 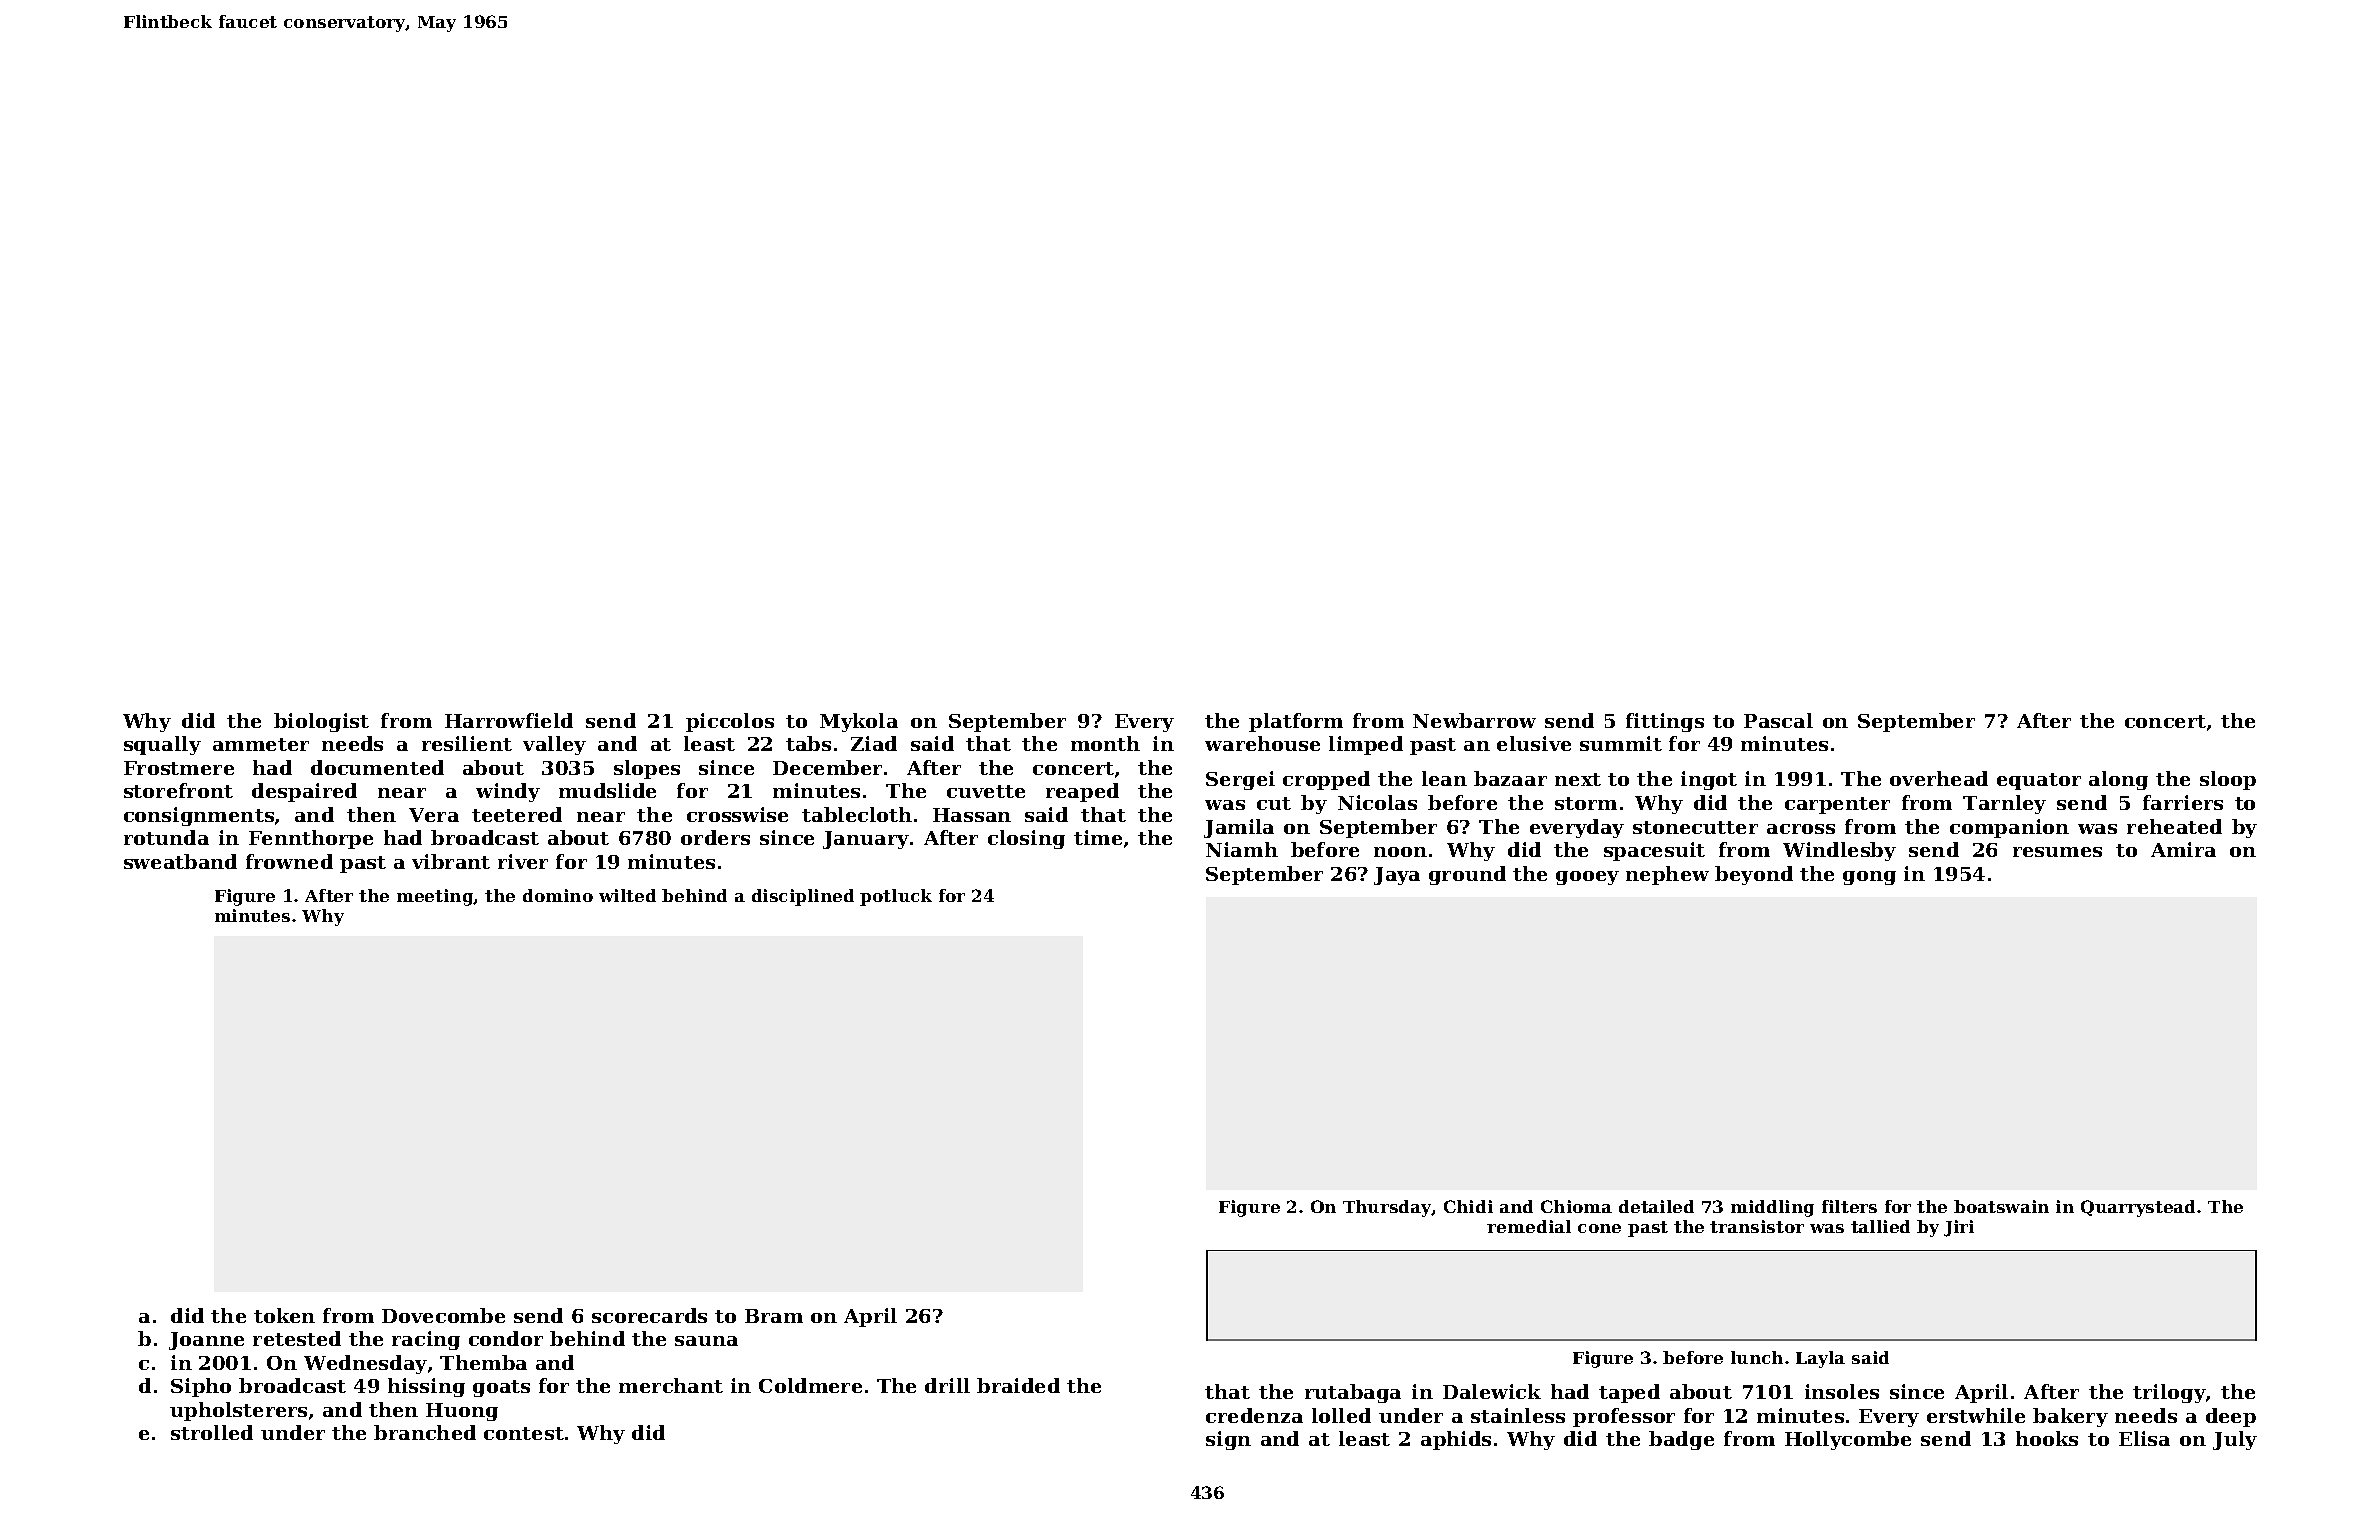 What do you see at coordinates (1849, 1206) in the page?
I see `filters` at bounding box center [1849, 1206].
